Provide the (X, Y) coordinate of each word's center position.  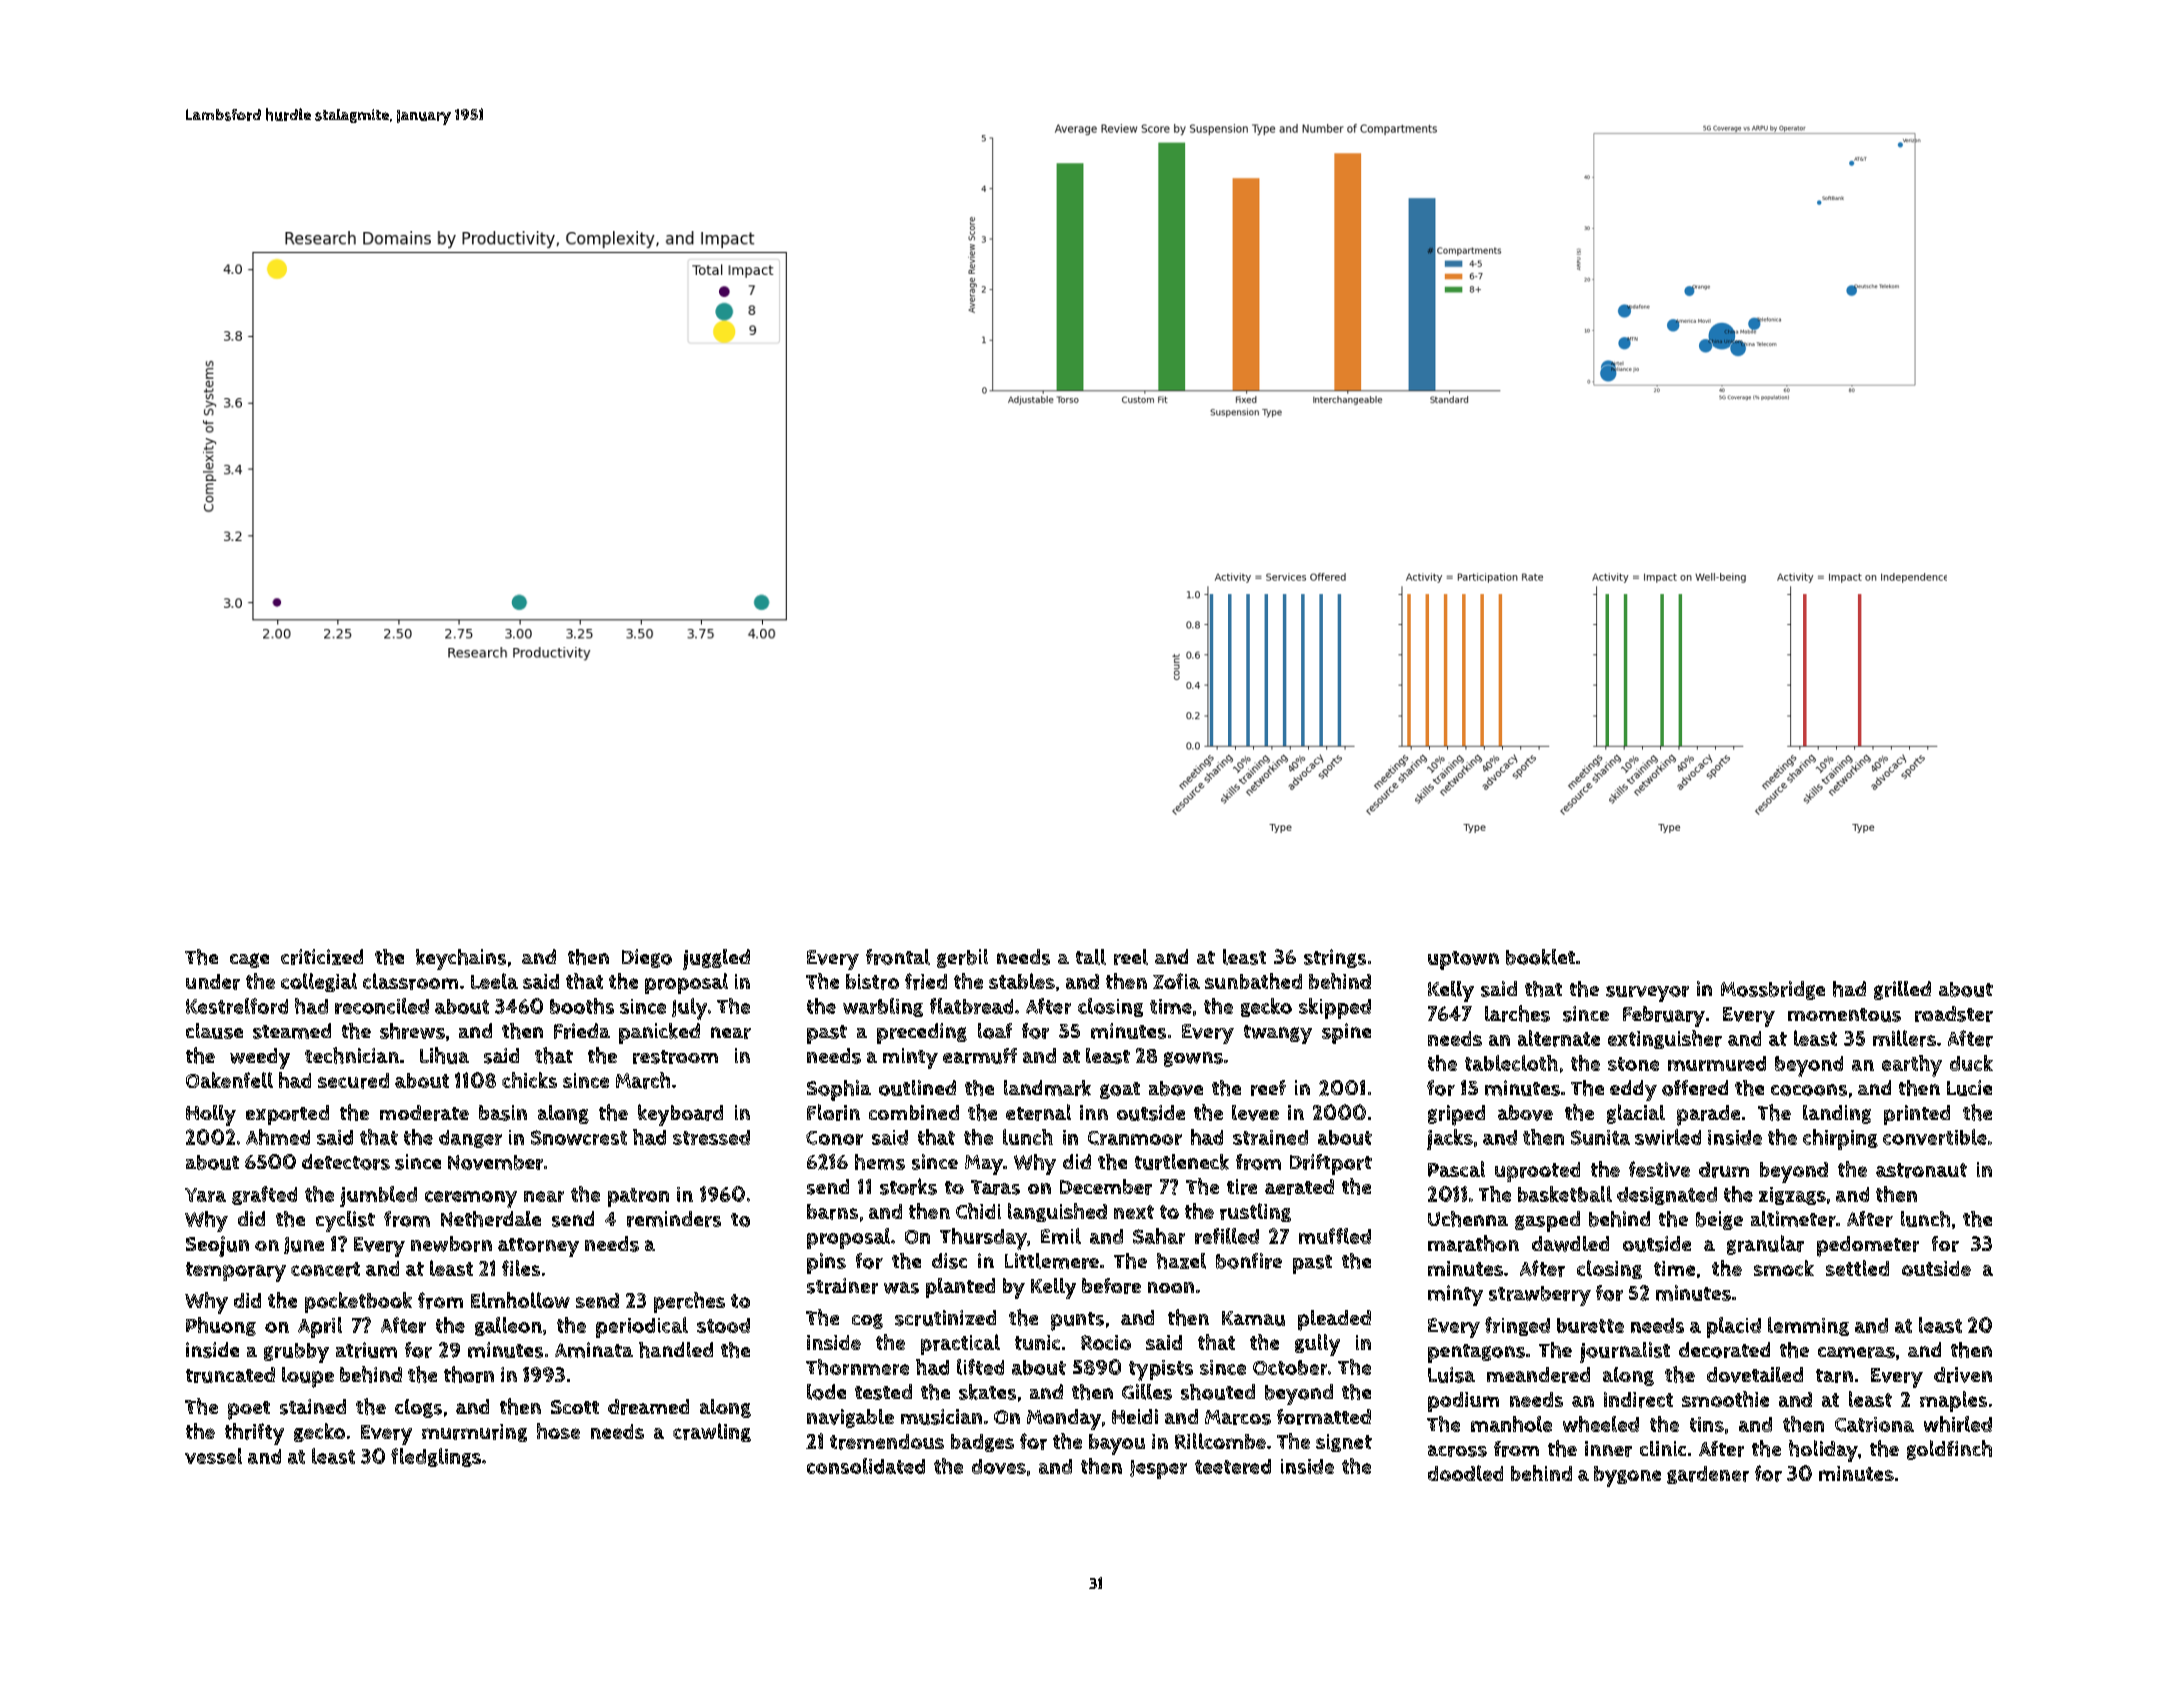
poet (249, 1410)
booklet (1540, 957)
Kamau (1253, 1318)
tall (1091, 957)
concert (325, 1269)
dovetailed (1755, 1375)
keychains (461, 959)
